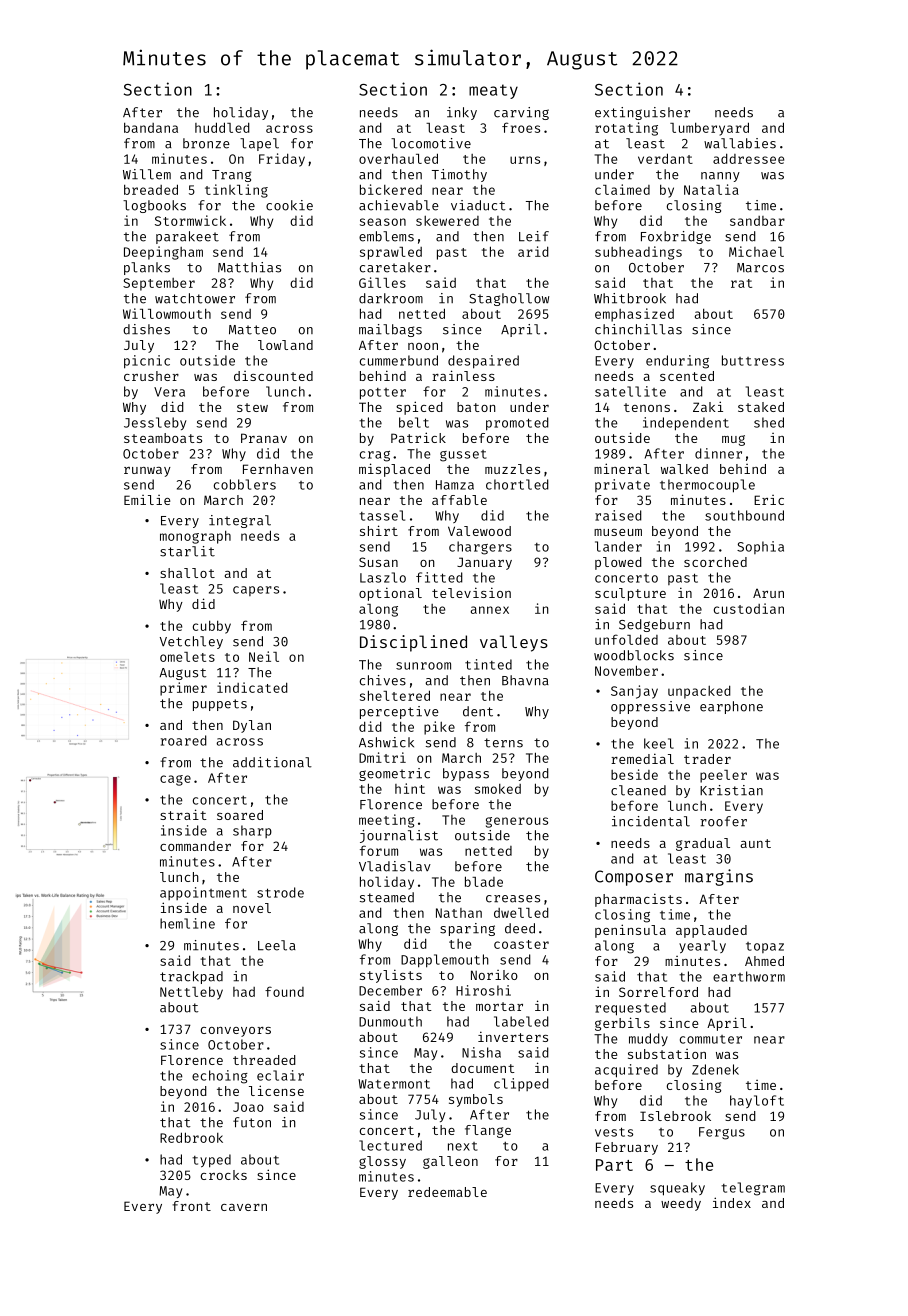  What do you see at coordinates (252, 1122) in the screenshot?
I see `futon` at bounding box center [252, 1122].
